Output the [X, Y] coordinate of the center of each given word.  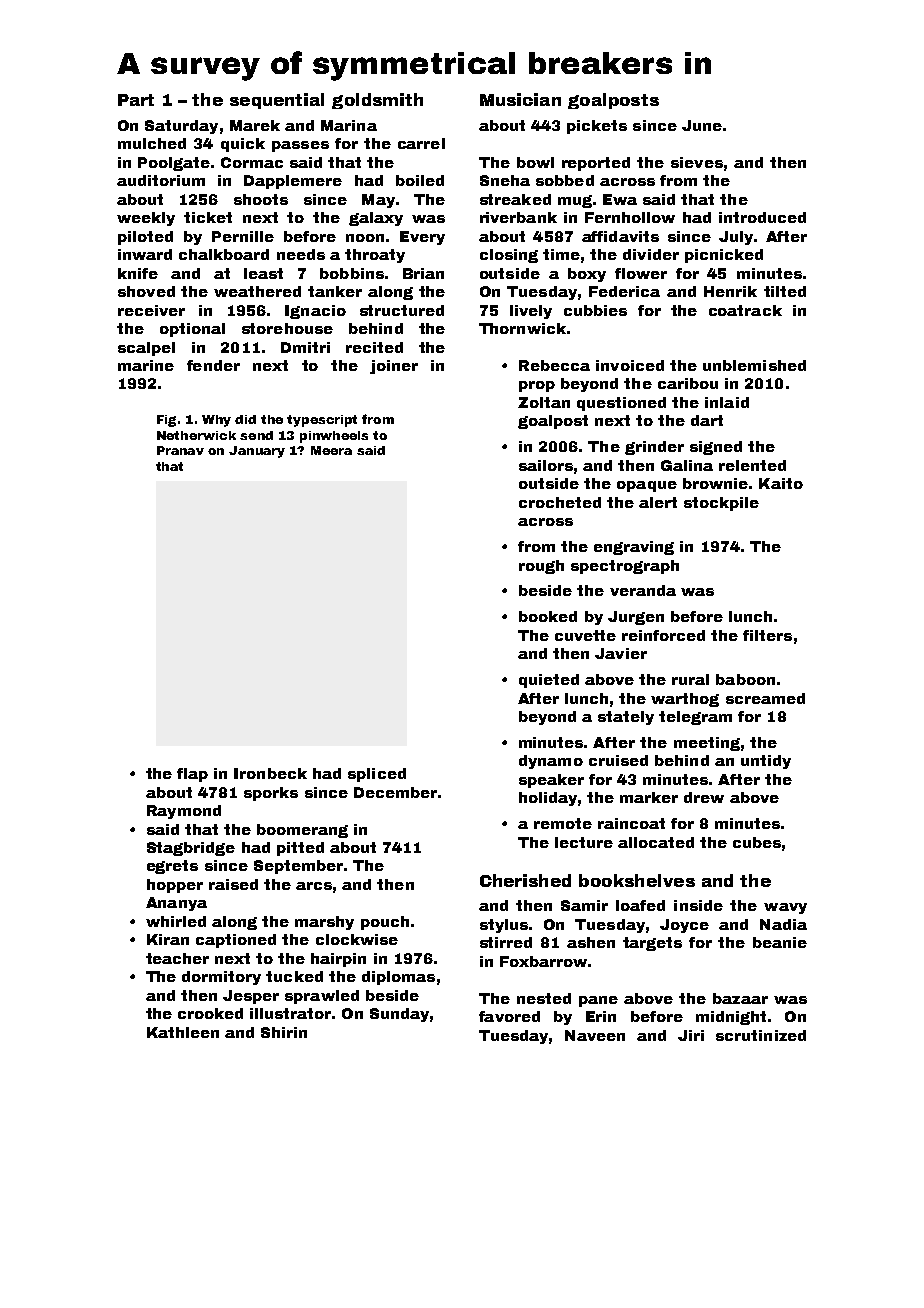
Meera [331, 450]
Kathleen [183, 1032]
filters [767, 635]
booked [548, 616]
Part [136, 100]
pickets [597, 127]
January [257, 452]
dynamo [551, 762]
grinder [654, 448]
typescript [322, 421]
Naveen [595, 1035]
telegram [695, 718]
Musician [520, 99]
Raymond [184, 812]
